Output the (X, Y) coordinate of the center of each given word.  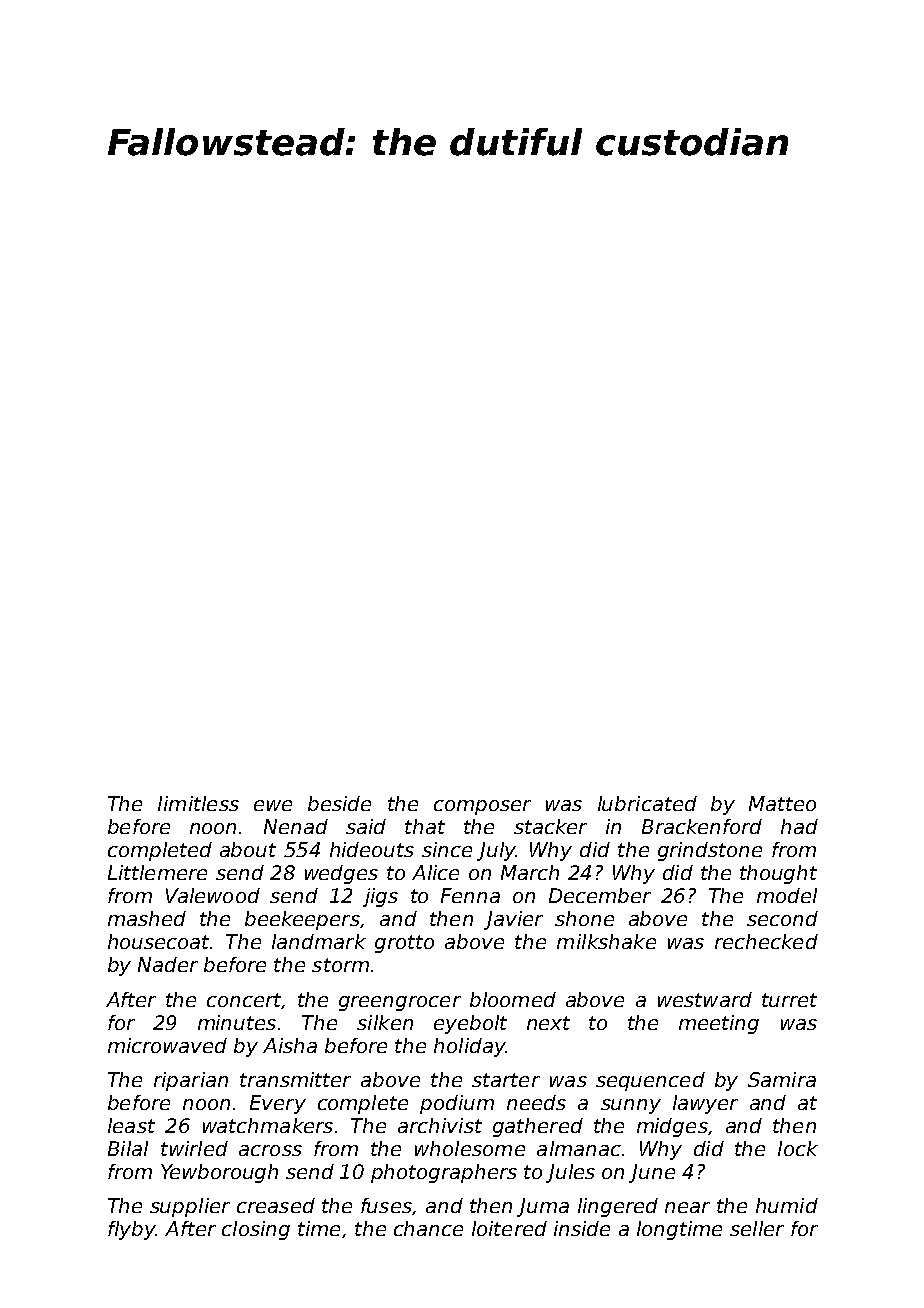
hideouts (372, 849)
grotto (404, 944)
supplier (190, 1207)
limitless (198, 803)
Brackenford (702, 826)
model (787, 895)
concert (244, 1000)
